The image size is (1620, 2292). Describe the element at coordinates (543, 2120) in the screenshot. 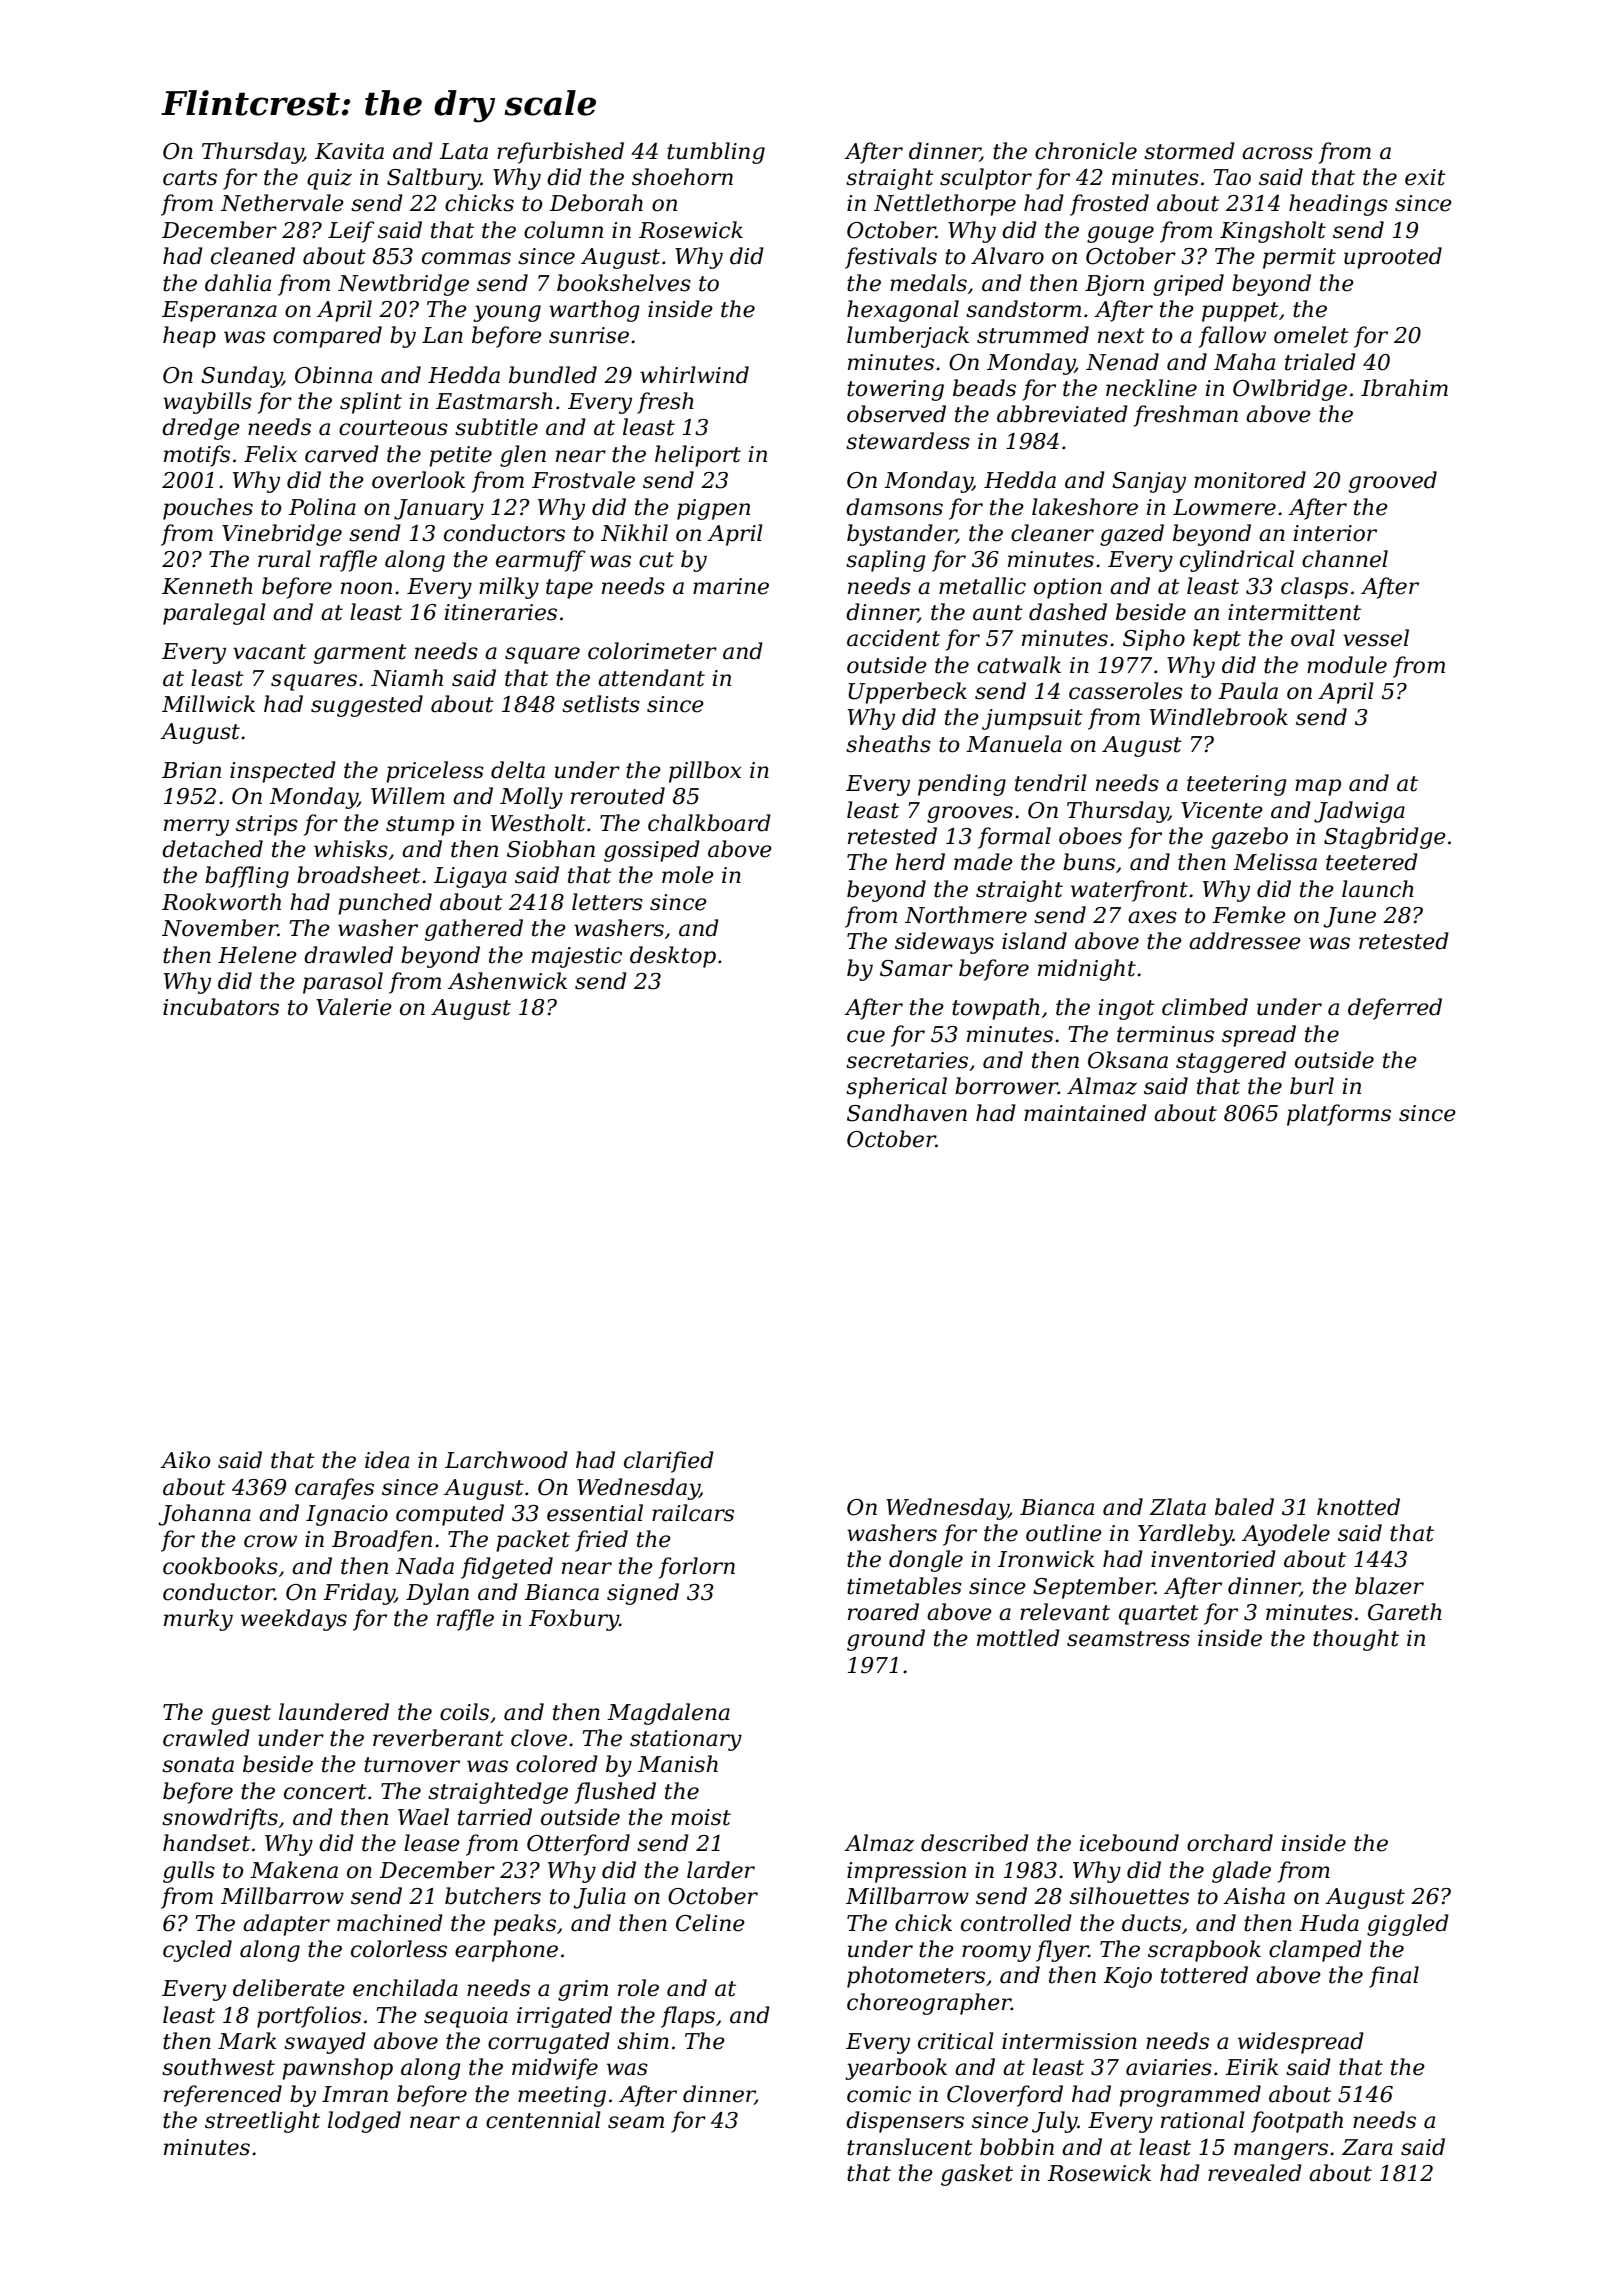

I see `centennial` at that location.
